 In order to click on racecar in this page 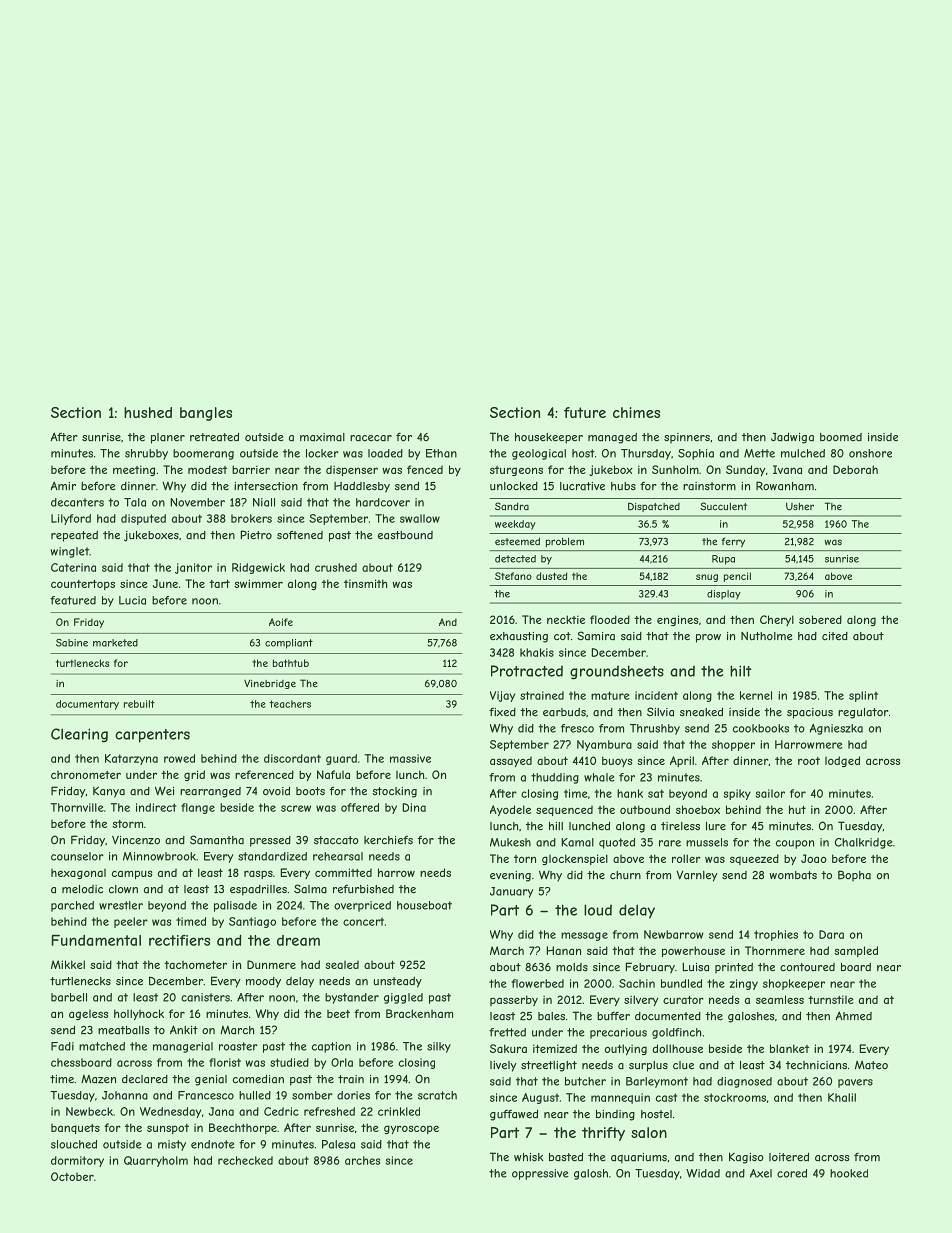, I will do `click(371, 438)`.
